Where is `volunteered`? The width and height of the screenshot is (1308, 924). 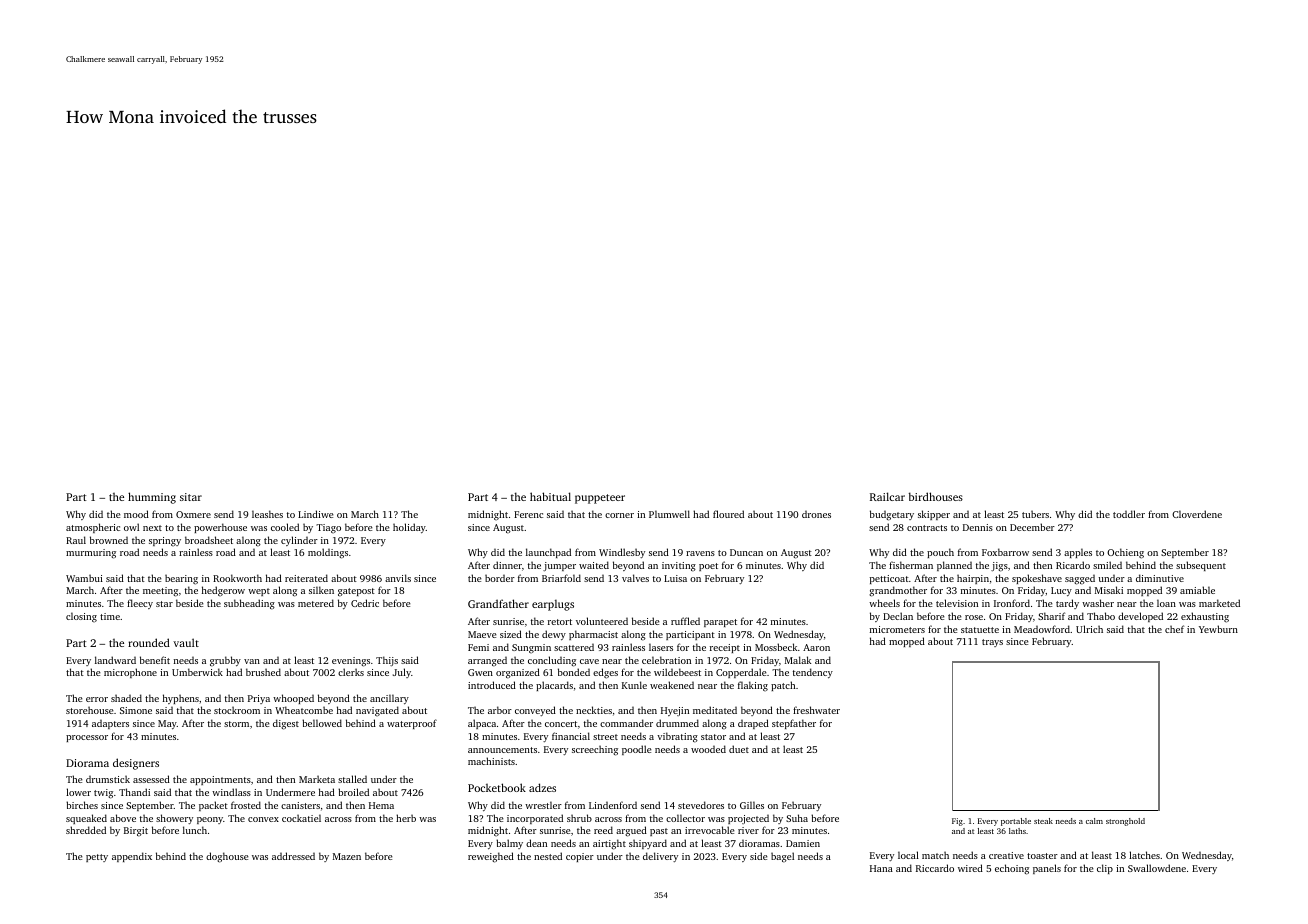 volunteered is located at coordinates (602, 621).
